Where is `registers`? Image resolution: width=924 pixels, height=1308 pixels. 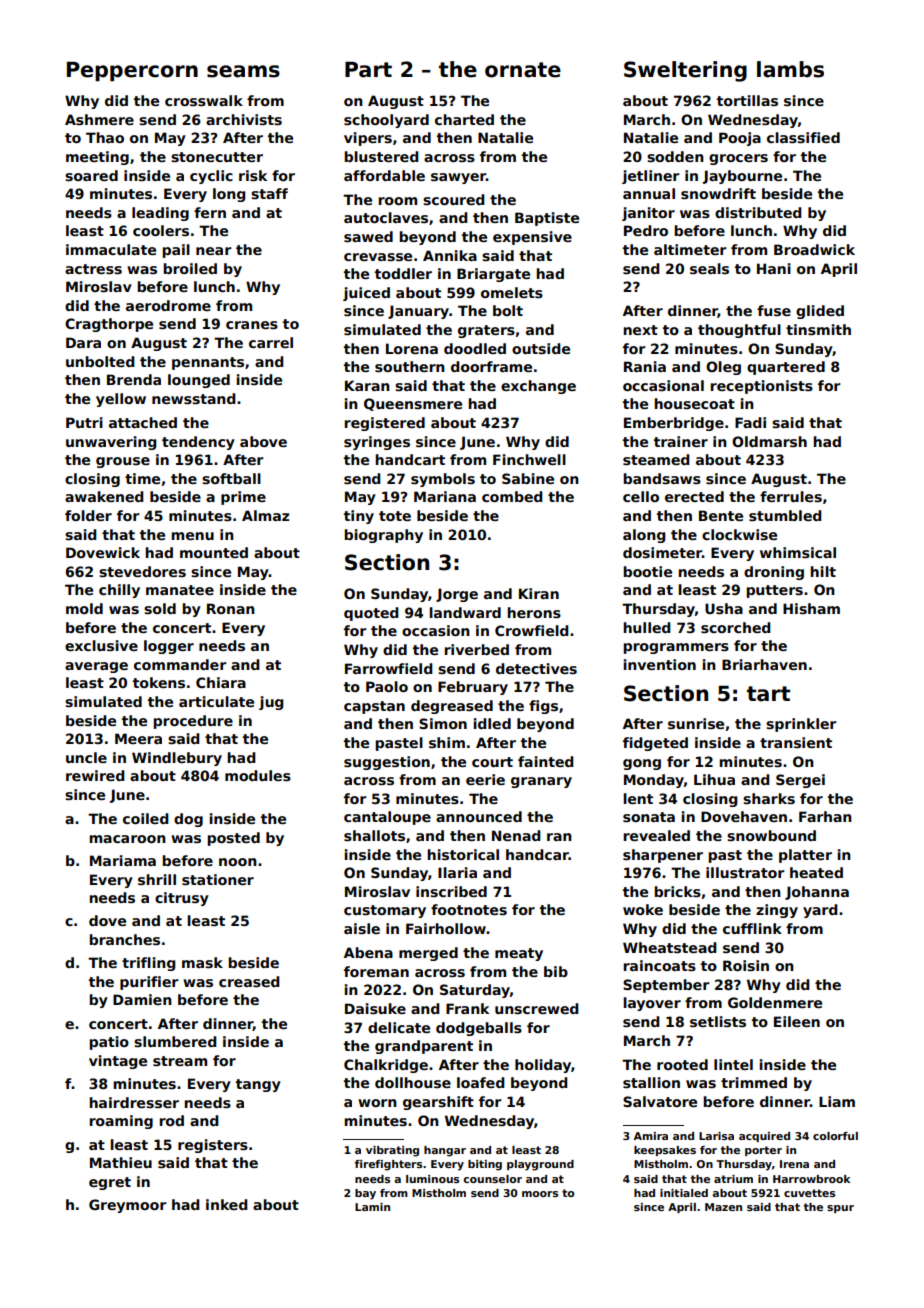
registers is located at coordinates (213, 1146).
